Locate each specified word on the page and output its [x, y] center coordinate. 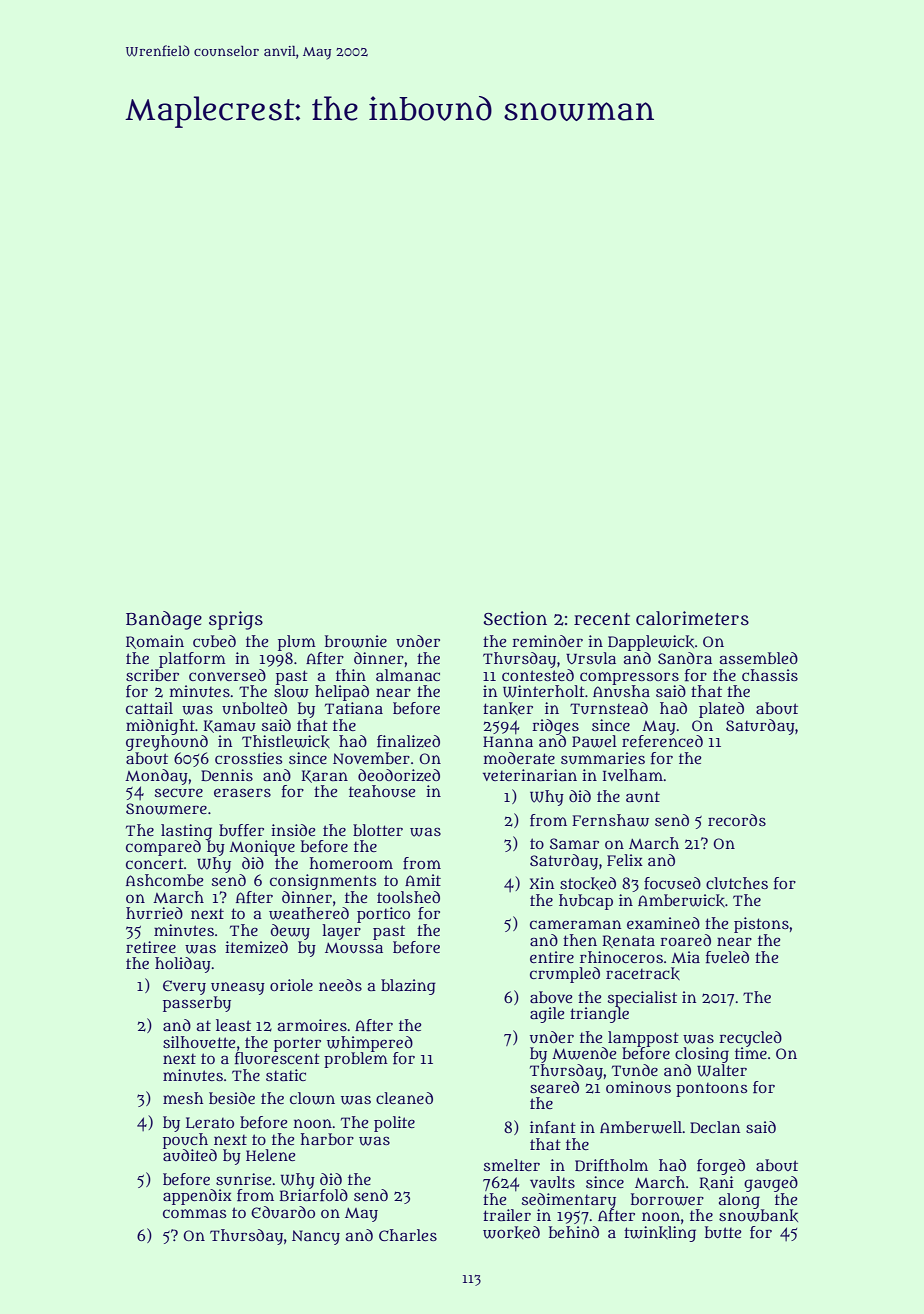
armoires [312, 1025]
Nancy [316, 1237]
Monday [156, 777]
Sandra [685, 658]
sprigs [236, 620]
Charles [408, 1235]
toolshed [408, 897]
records [737, 820]
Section [515, 618]
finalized [408, 741]
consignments [323, 882]
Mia [685, 957]
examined [663, 923]
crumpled [565, 975]
